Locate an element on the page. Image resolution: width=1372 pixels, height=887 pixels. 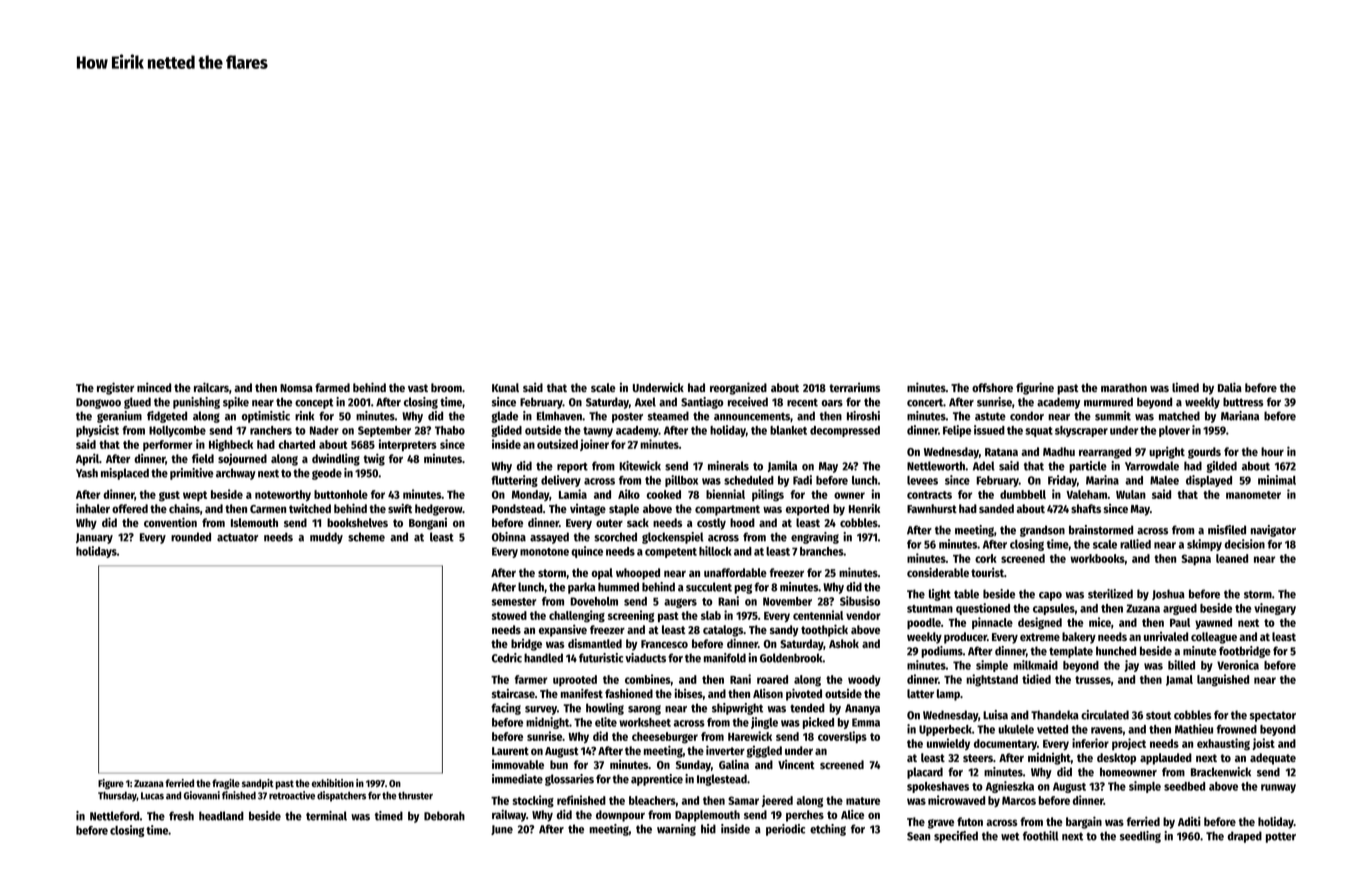
wept is located at coordinates (195, 496).
